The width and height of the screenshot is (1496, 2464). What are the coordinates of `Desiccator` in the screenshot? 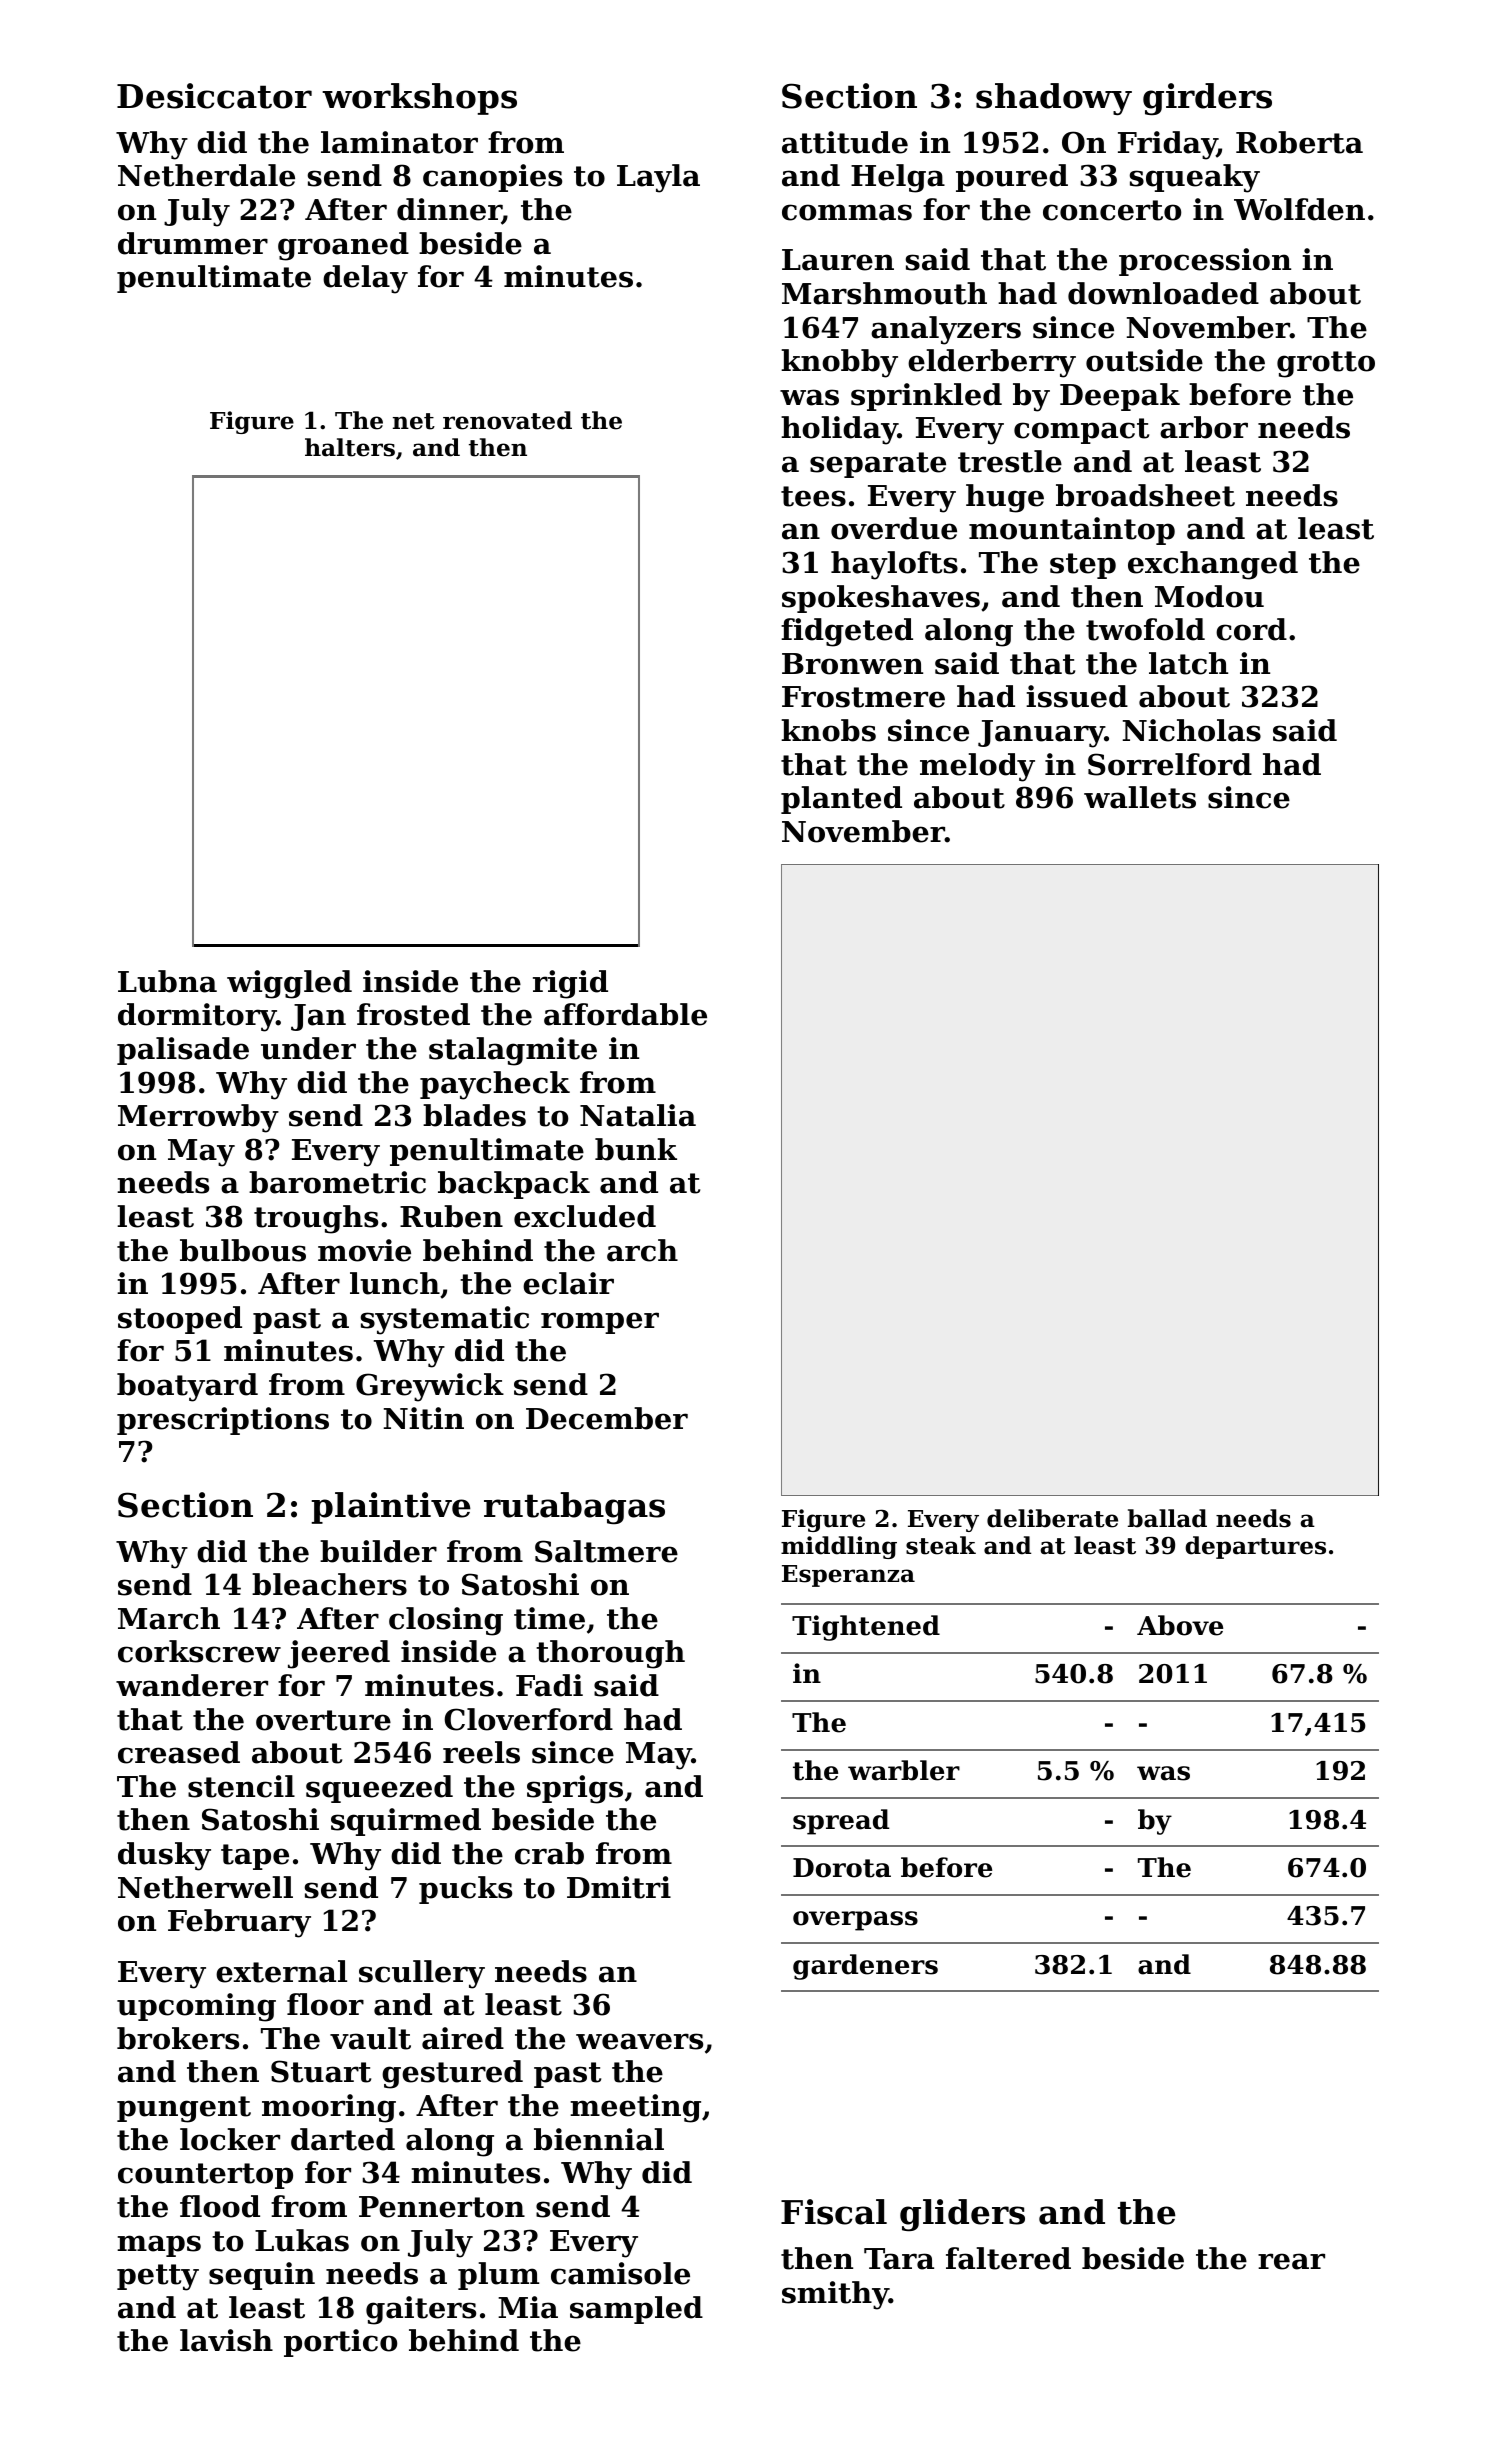 It's located at (214, 96).
